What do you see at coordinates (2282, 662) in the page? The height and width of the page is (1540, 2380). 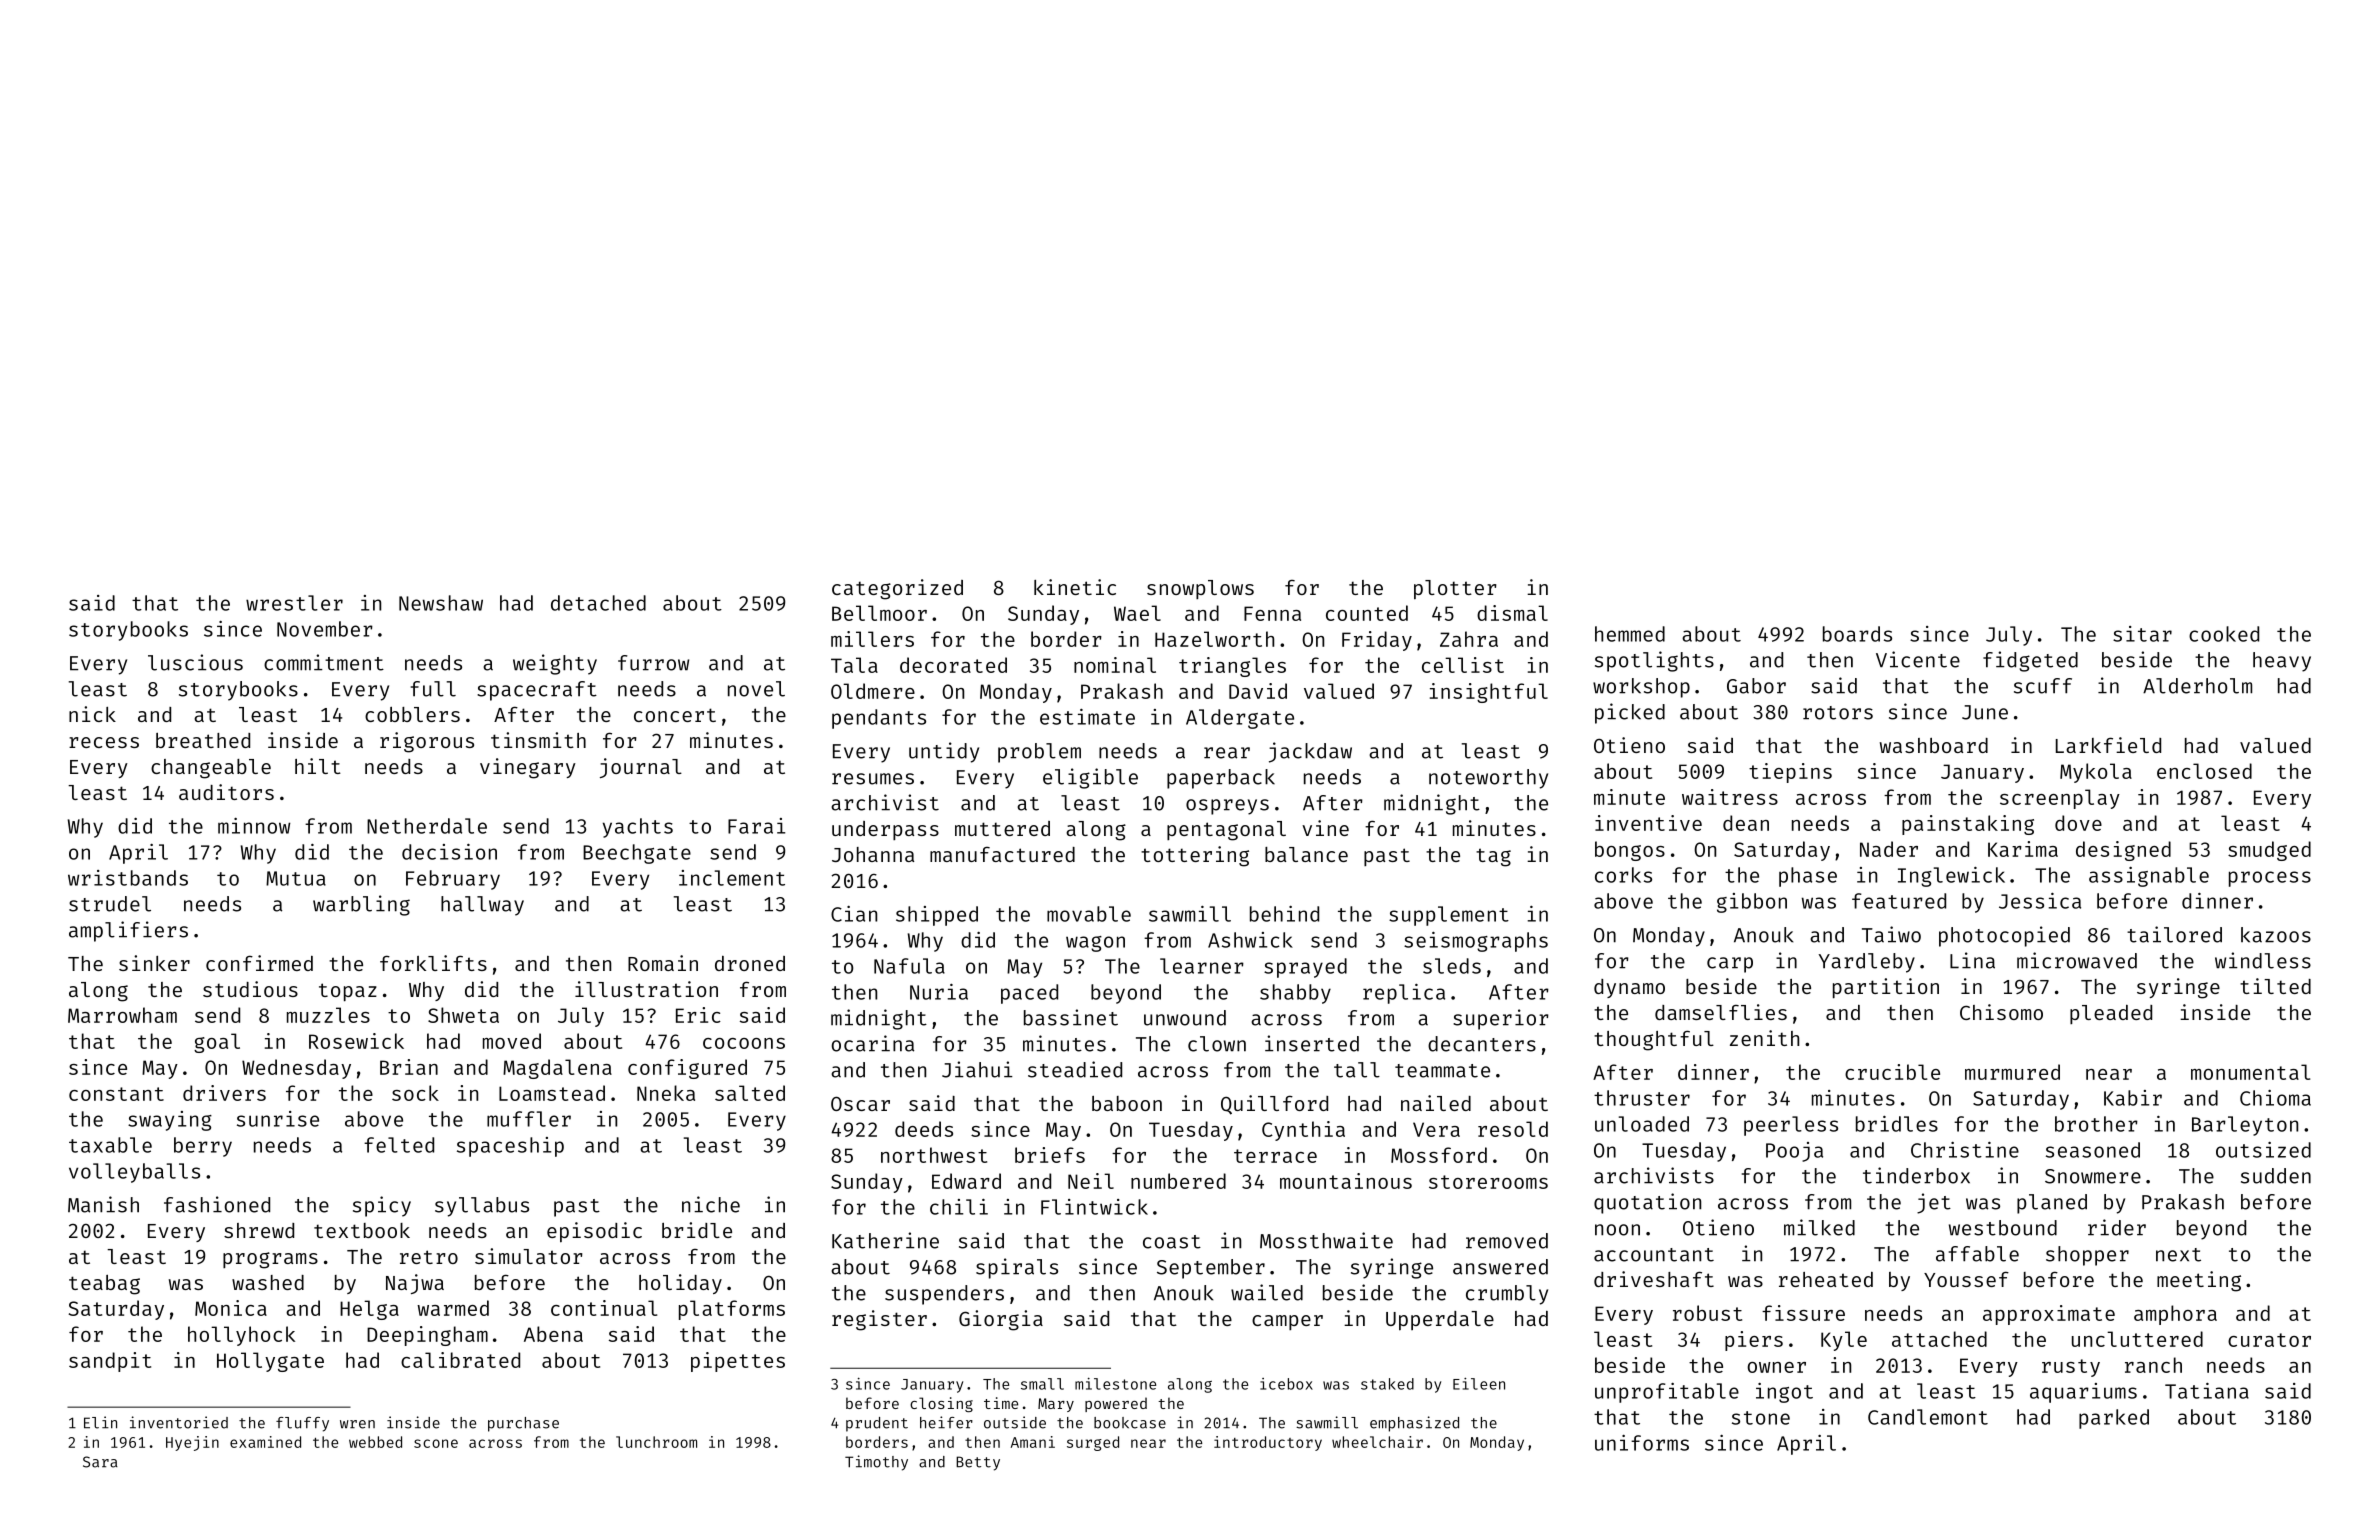 I see `heavy` at bounding box center [2282, 662].
